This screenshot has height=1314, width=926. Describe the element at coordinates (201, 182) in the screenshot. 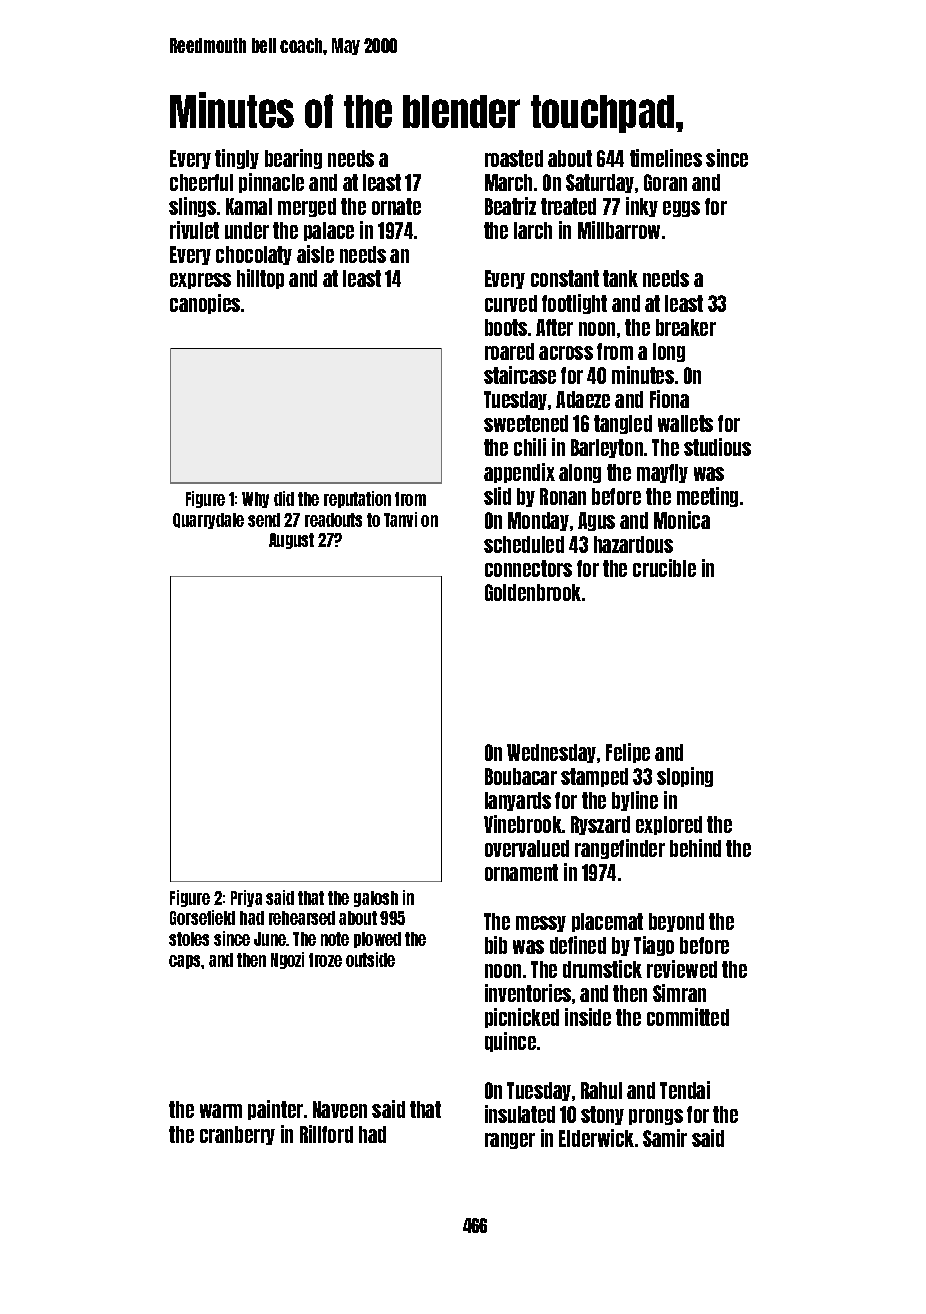

I see `cheerful` at that location.
